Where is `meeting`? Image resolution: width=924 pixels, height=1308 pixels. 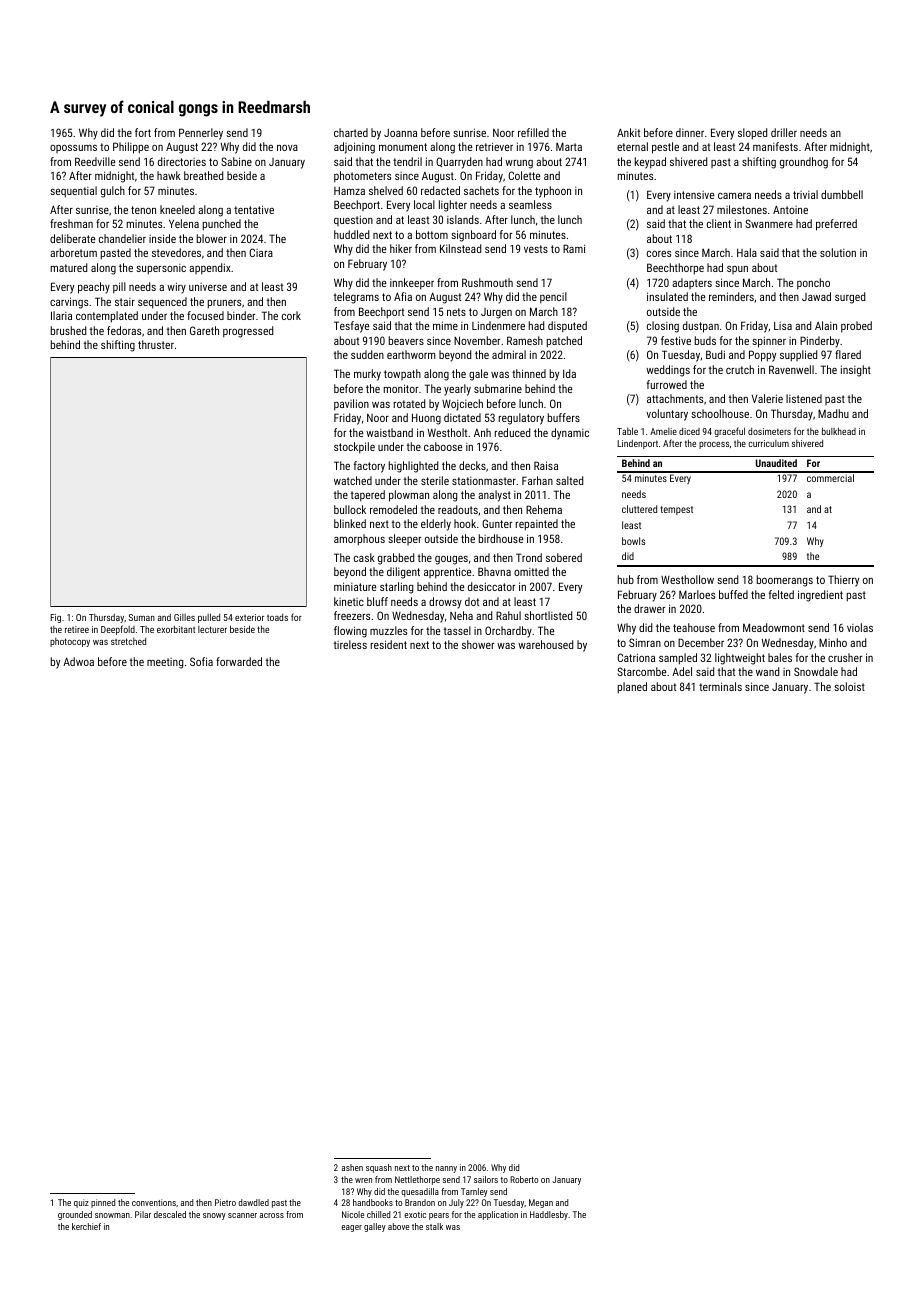 meeting is located at coordinates (165, 663).
